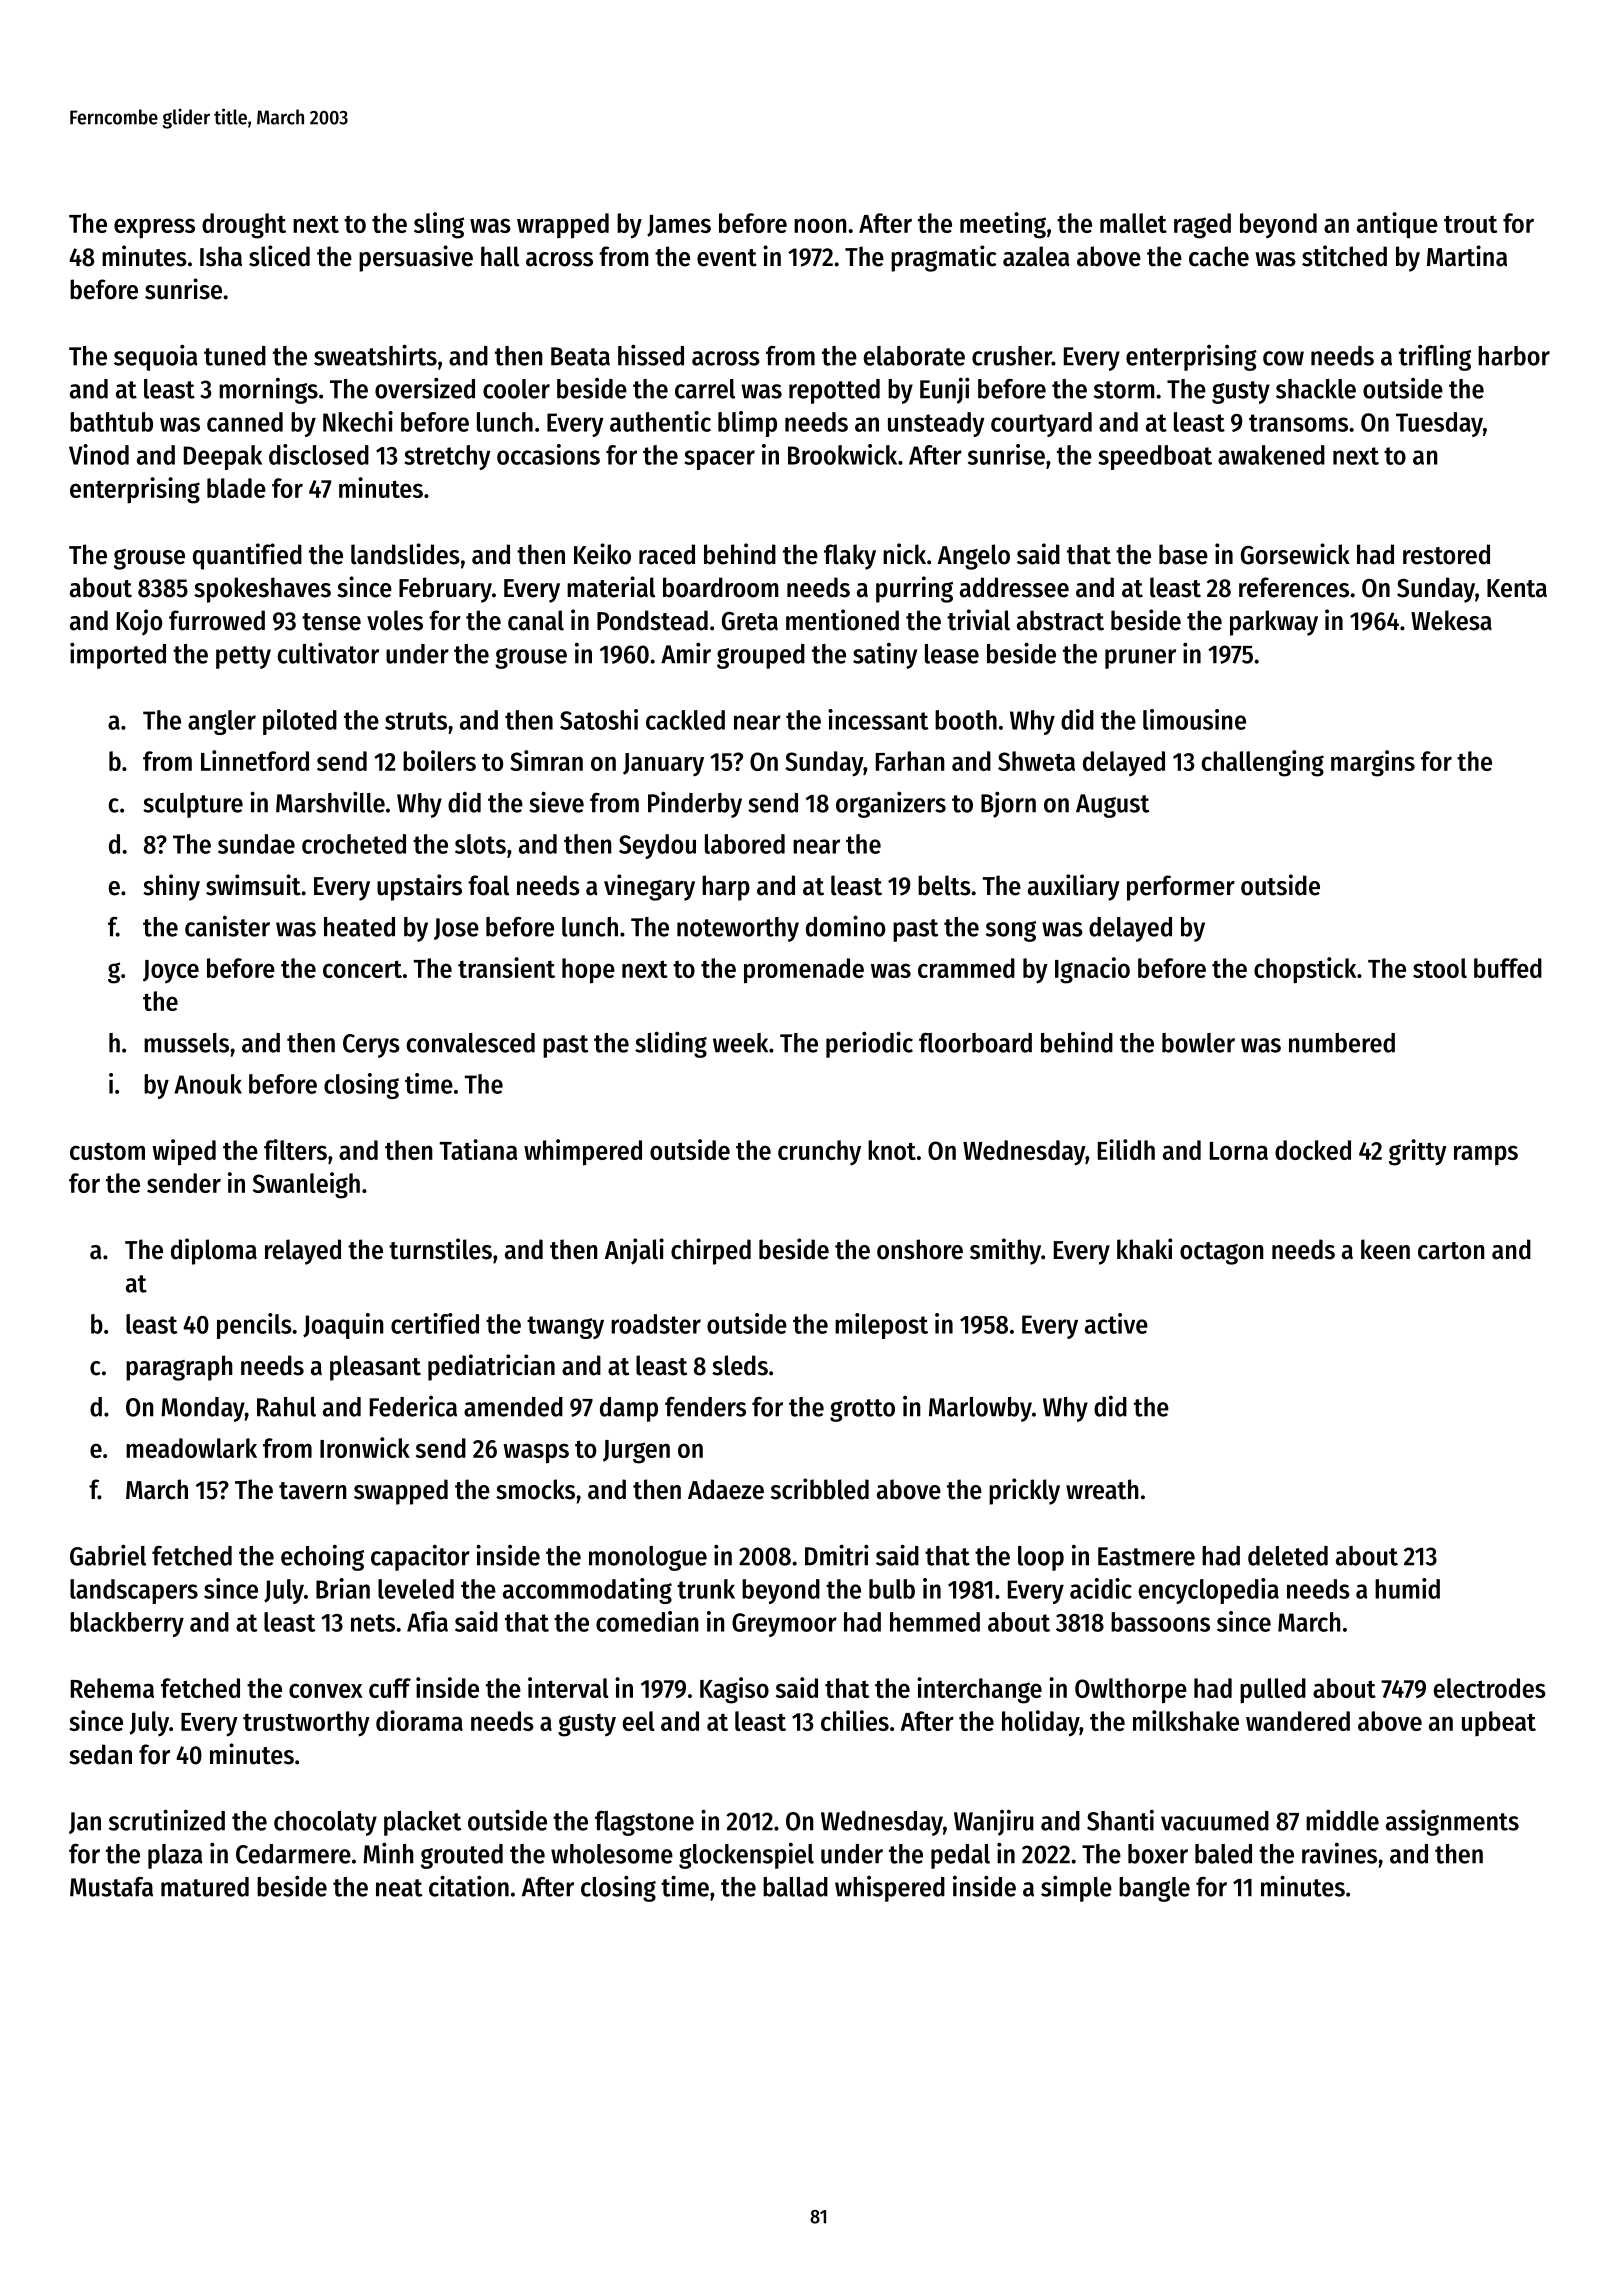 The width and height of the screenshot is (1620, 2292). I want to click on cultivator, so click(328, 653).
